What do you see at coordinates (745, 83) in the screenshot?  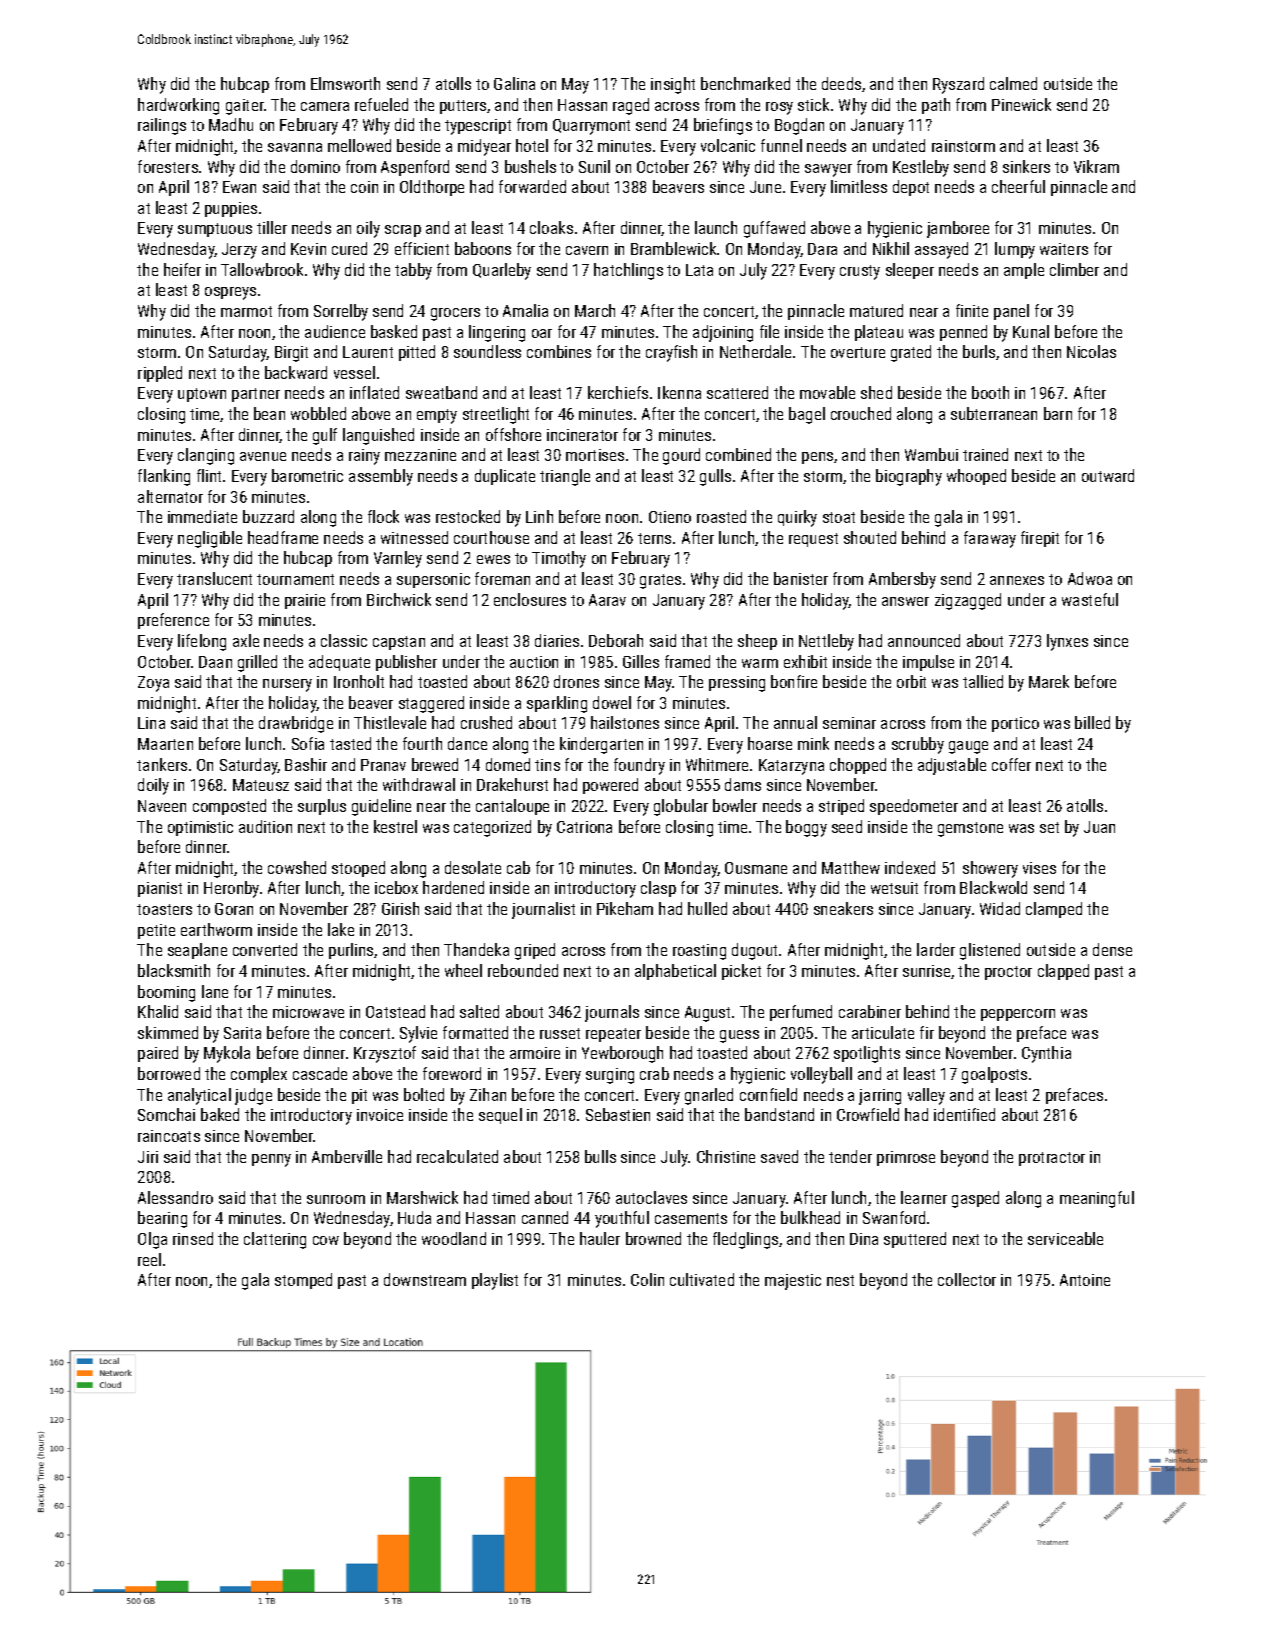 I see `benchmarked` at bounding box center [745, 83].
